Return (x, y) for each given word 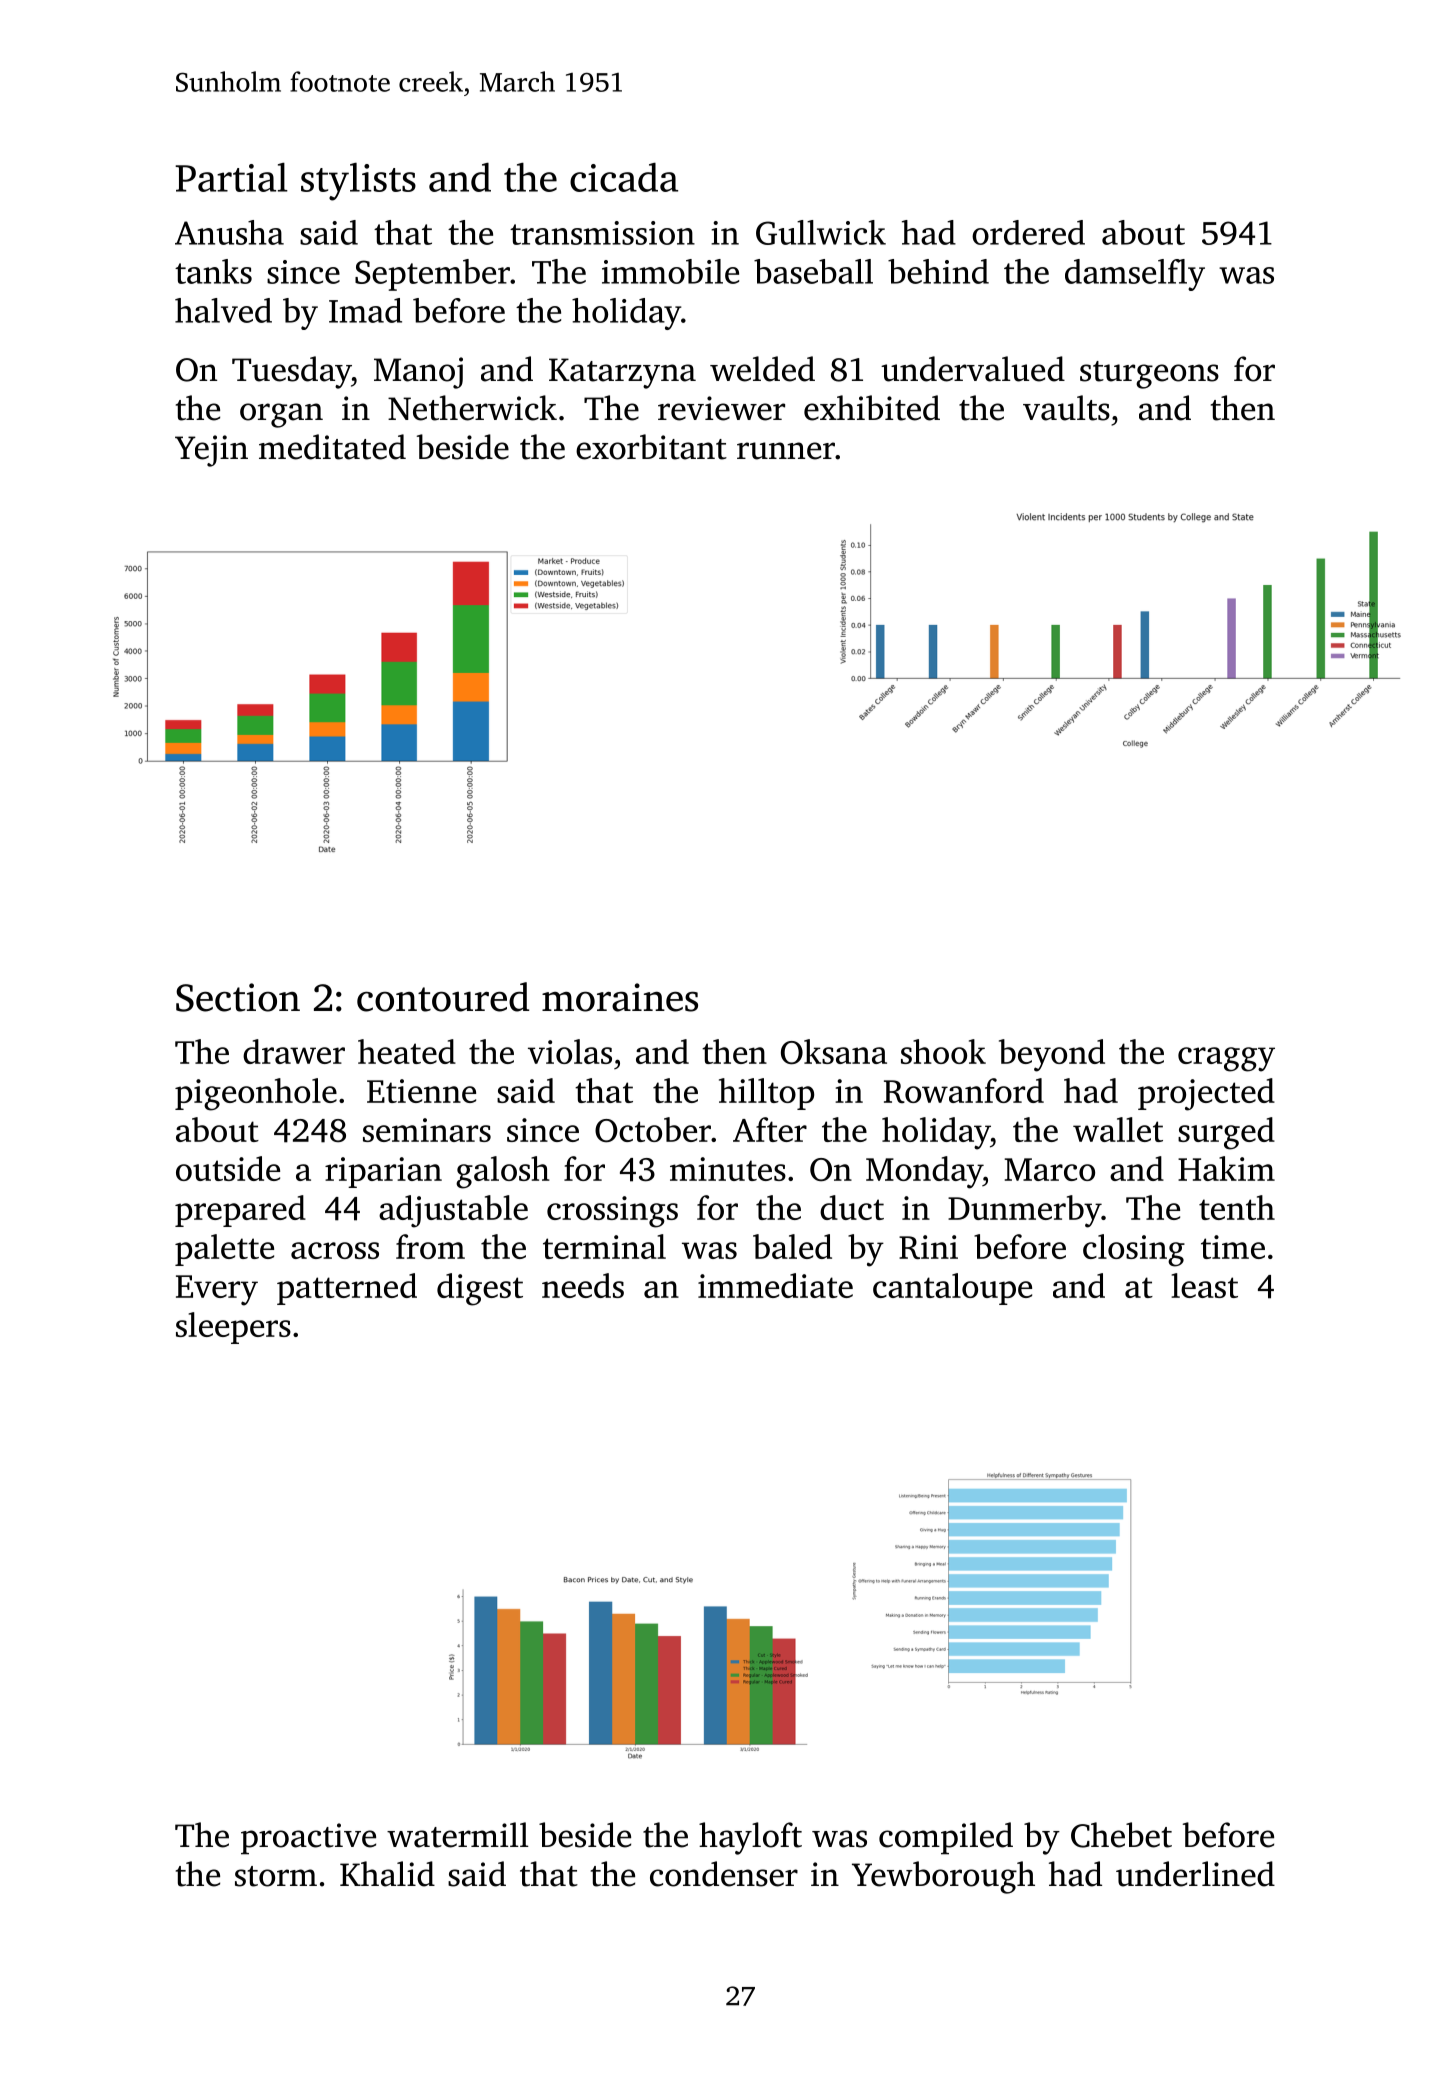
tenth (1237, 1207)
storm (276, 1876)
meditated (332, 447)
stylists (358, 182)
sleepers (233, 1328)
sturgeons (1149, 375)
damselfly (1135, 275)
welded (762, 369)
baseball (813, 271)
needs (583, 1285)
